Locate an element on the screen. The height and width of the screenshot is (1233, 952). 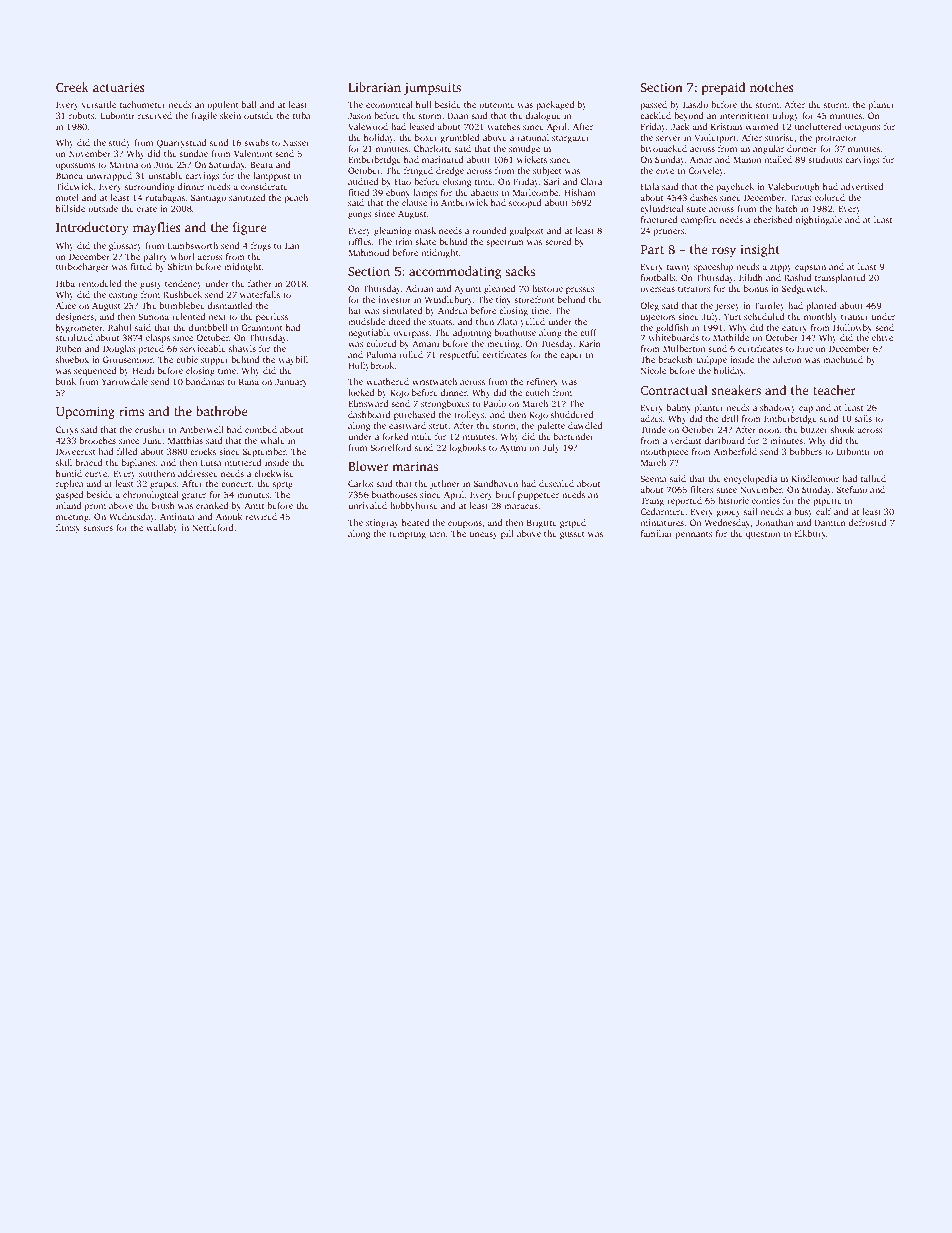
goalpost is located at coordinates (526, 231).
